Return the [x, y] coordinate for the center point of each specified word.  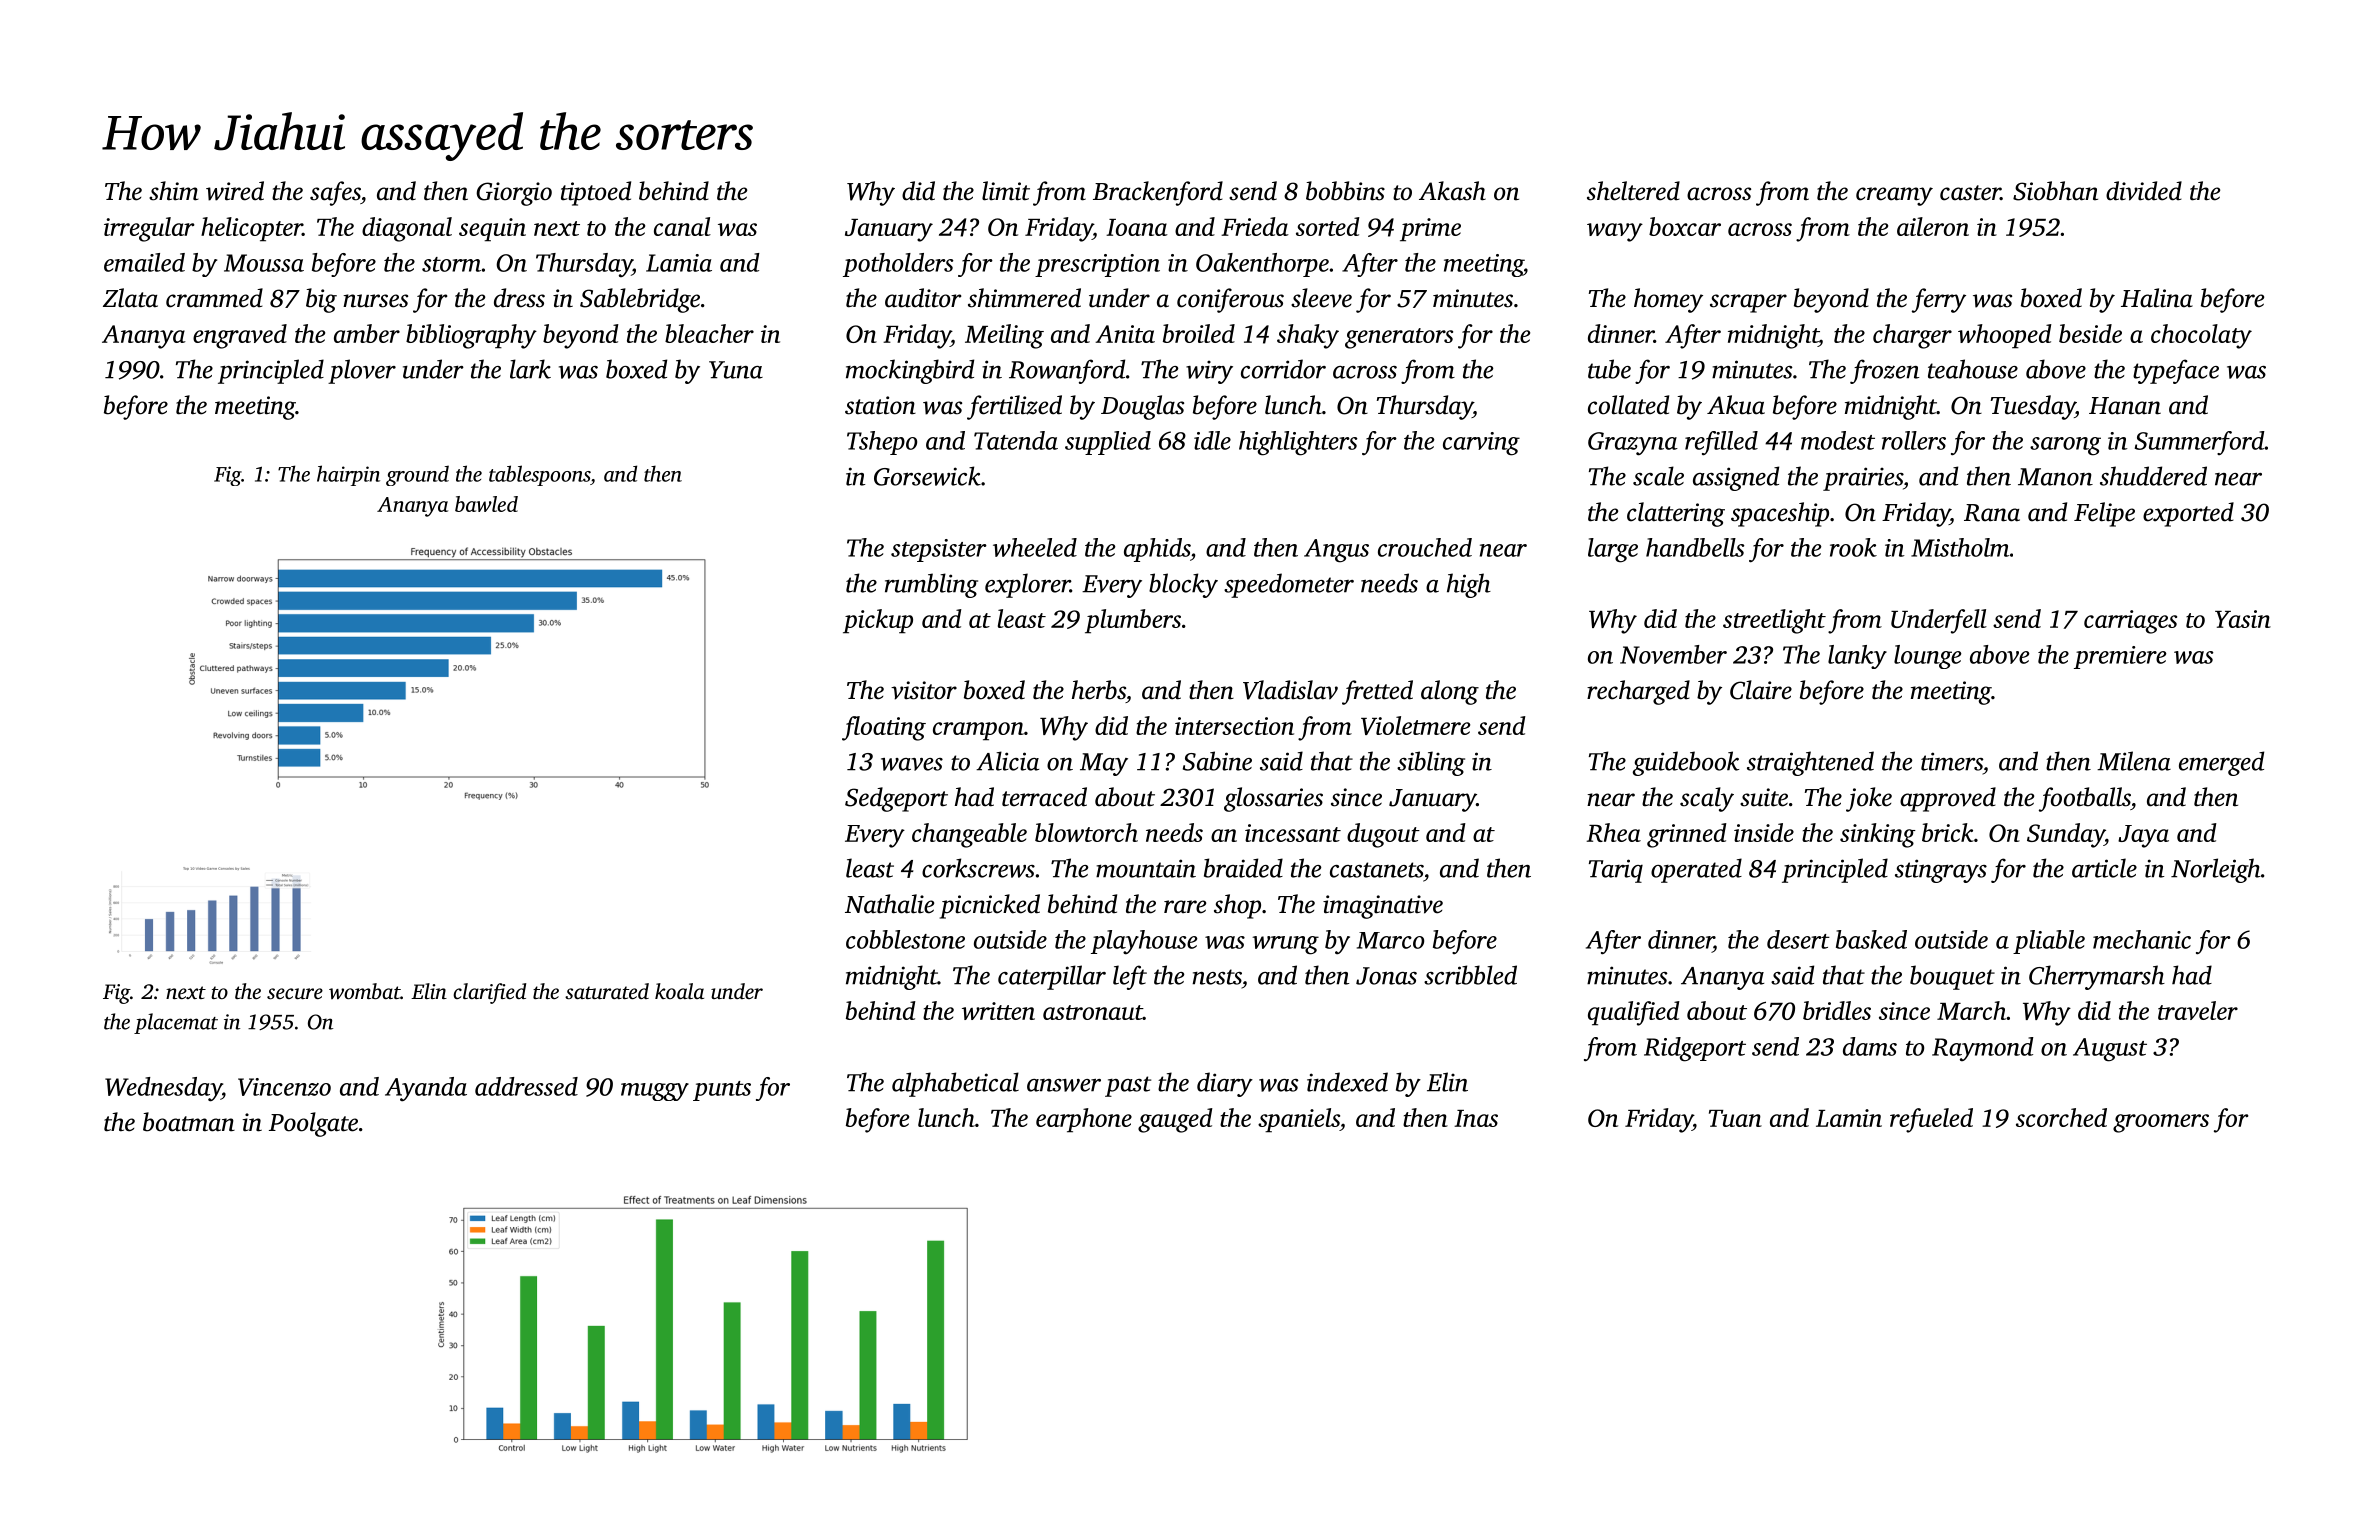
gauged [1175, 1120]
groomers [2161, 1123]
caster [1970, 193]
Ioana [1137, 227]
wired [235, 191]
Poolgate [313, 1124]
